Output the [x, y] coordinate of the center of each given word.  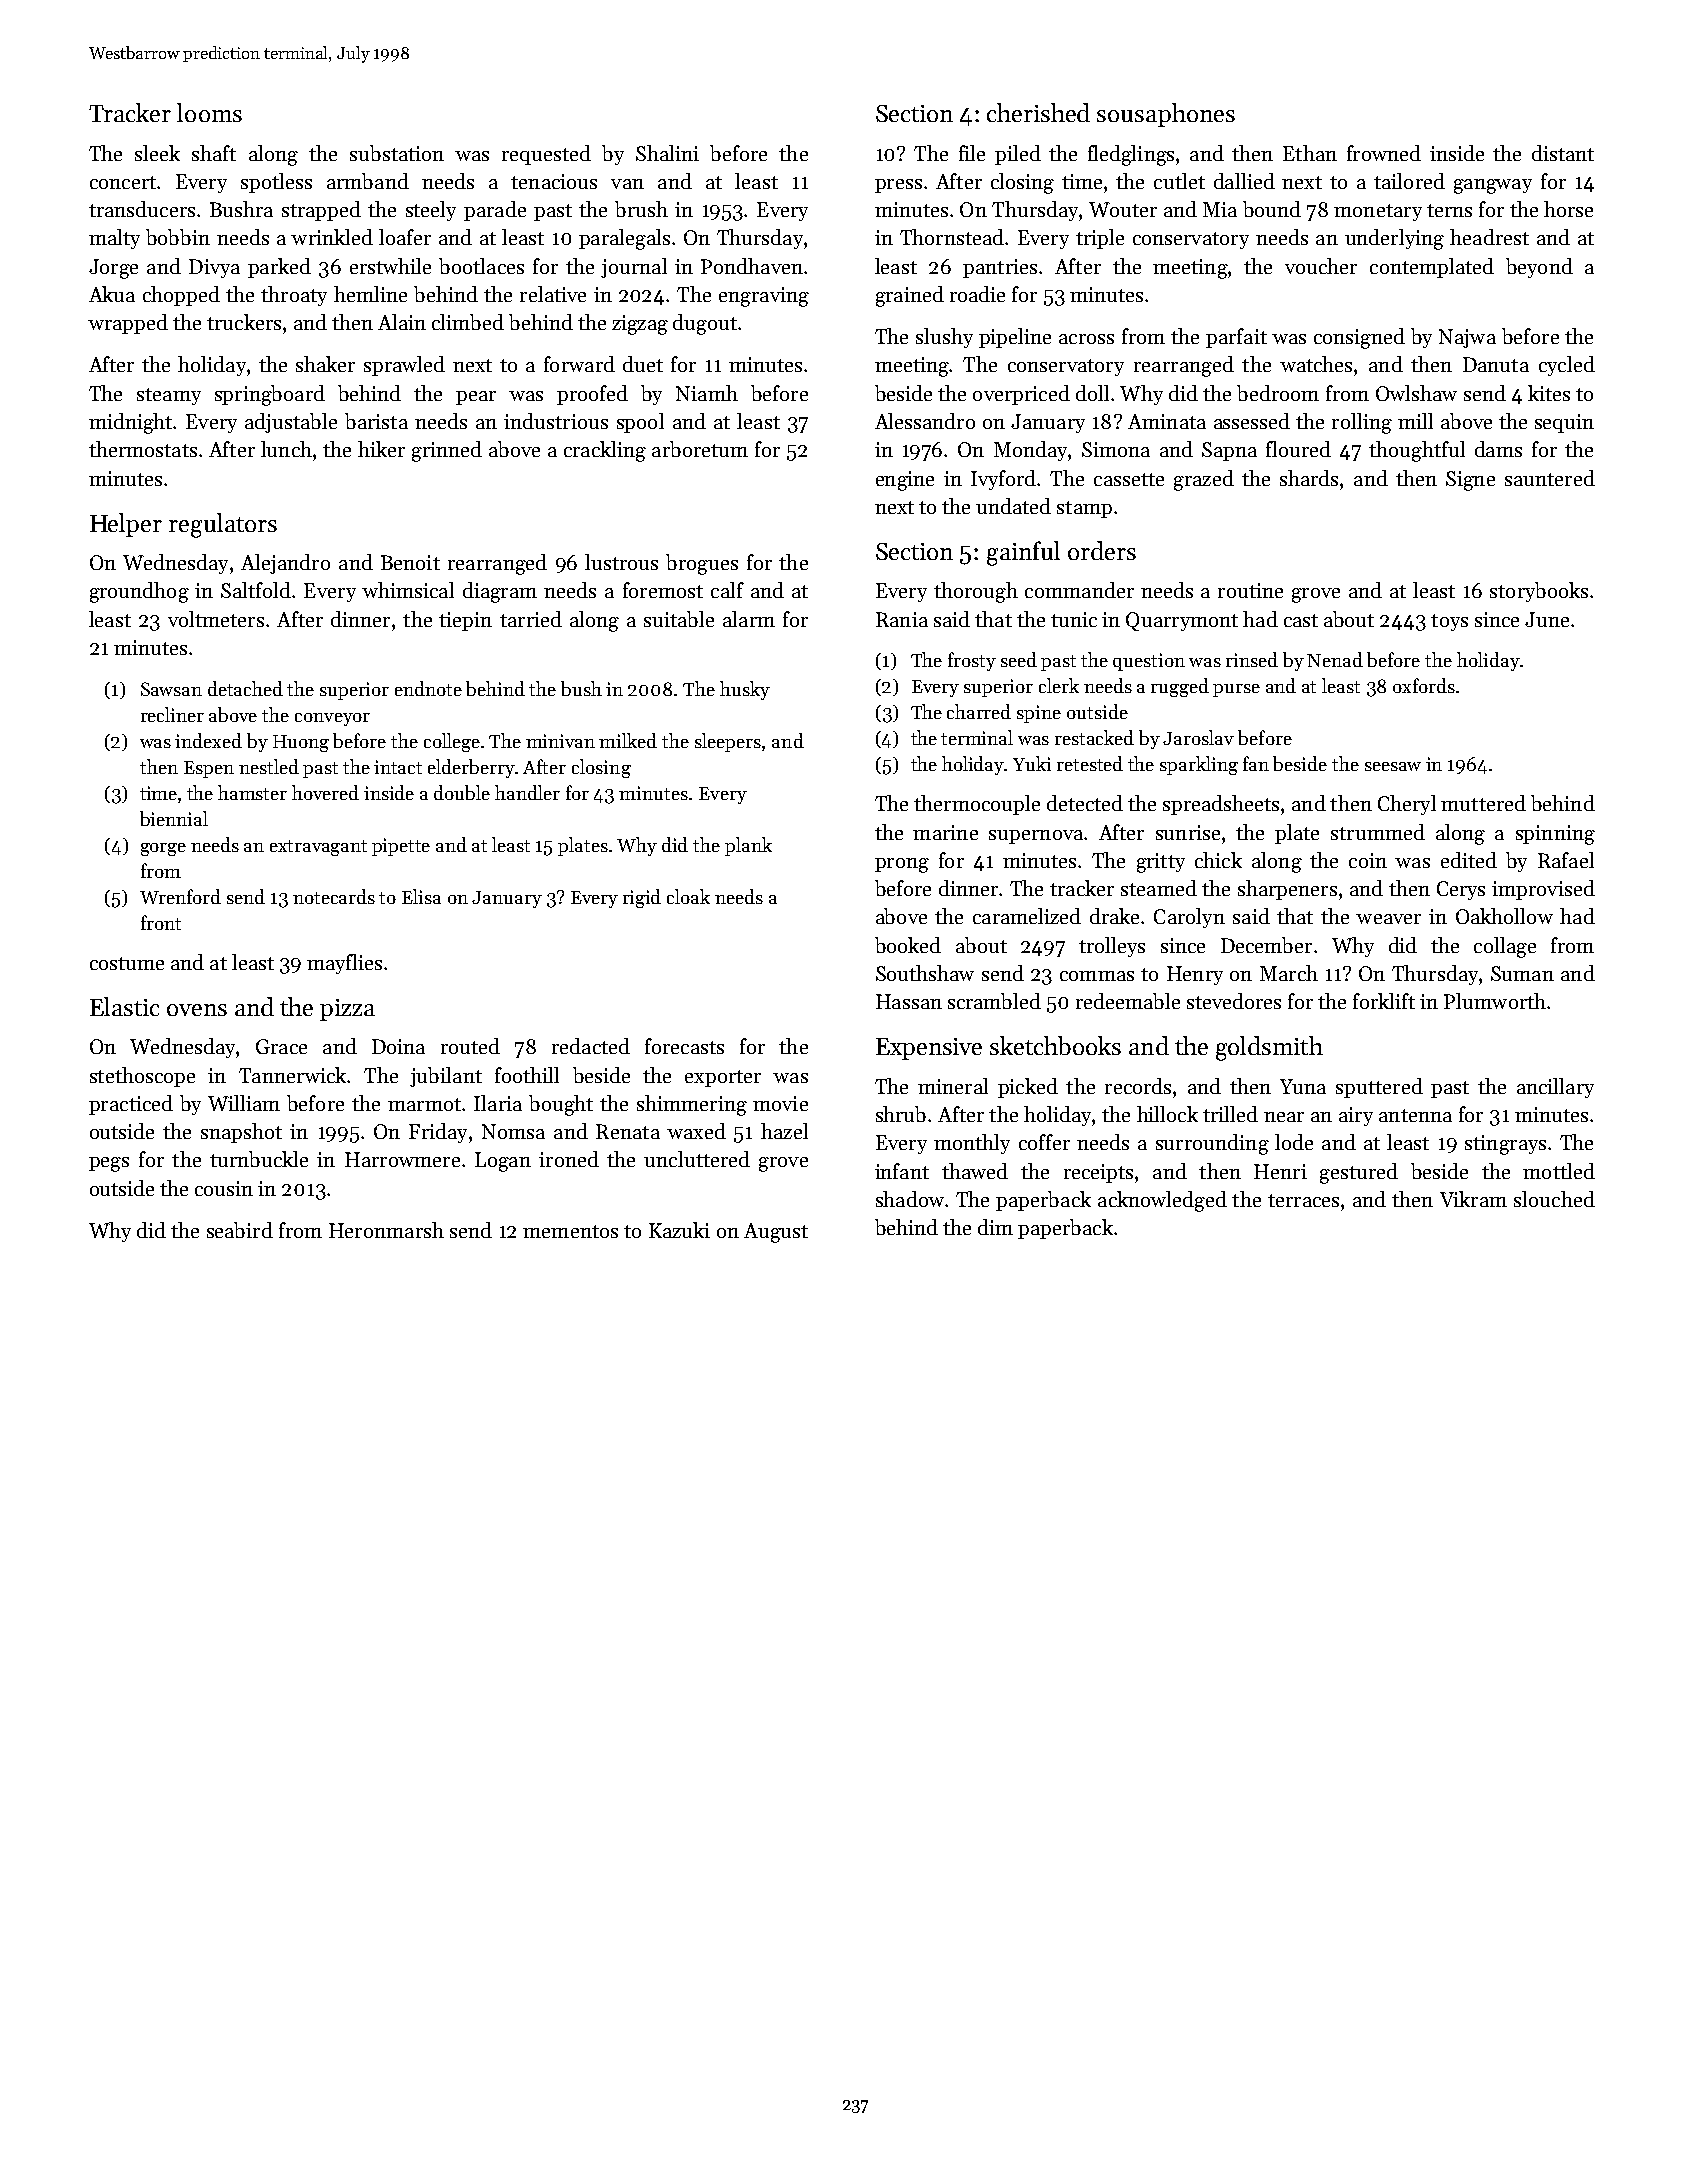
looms [209, 112]
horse [1568, 209]
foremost [663, 590]
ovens [197, 1010]
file [972, 153]
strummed [1378, 832]
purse [1236, 690]
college [452, 742]
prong [902, 865]
